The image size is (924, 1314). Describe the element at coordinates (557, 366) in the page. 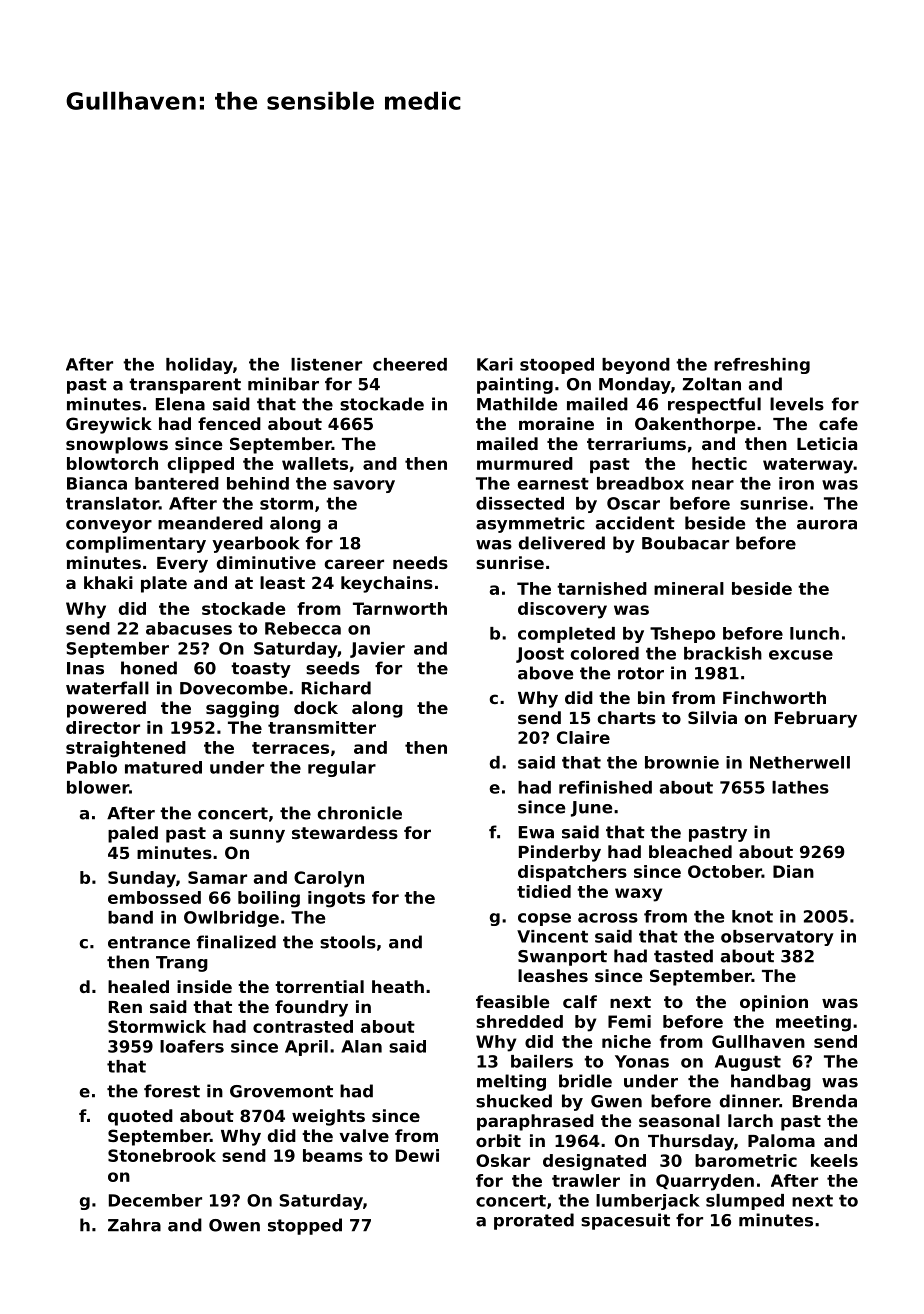

I see `stooped` at that location.
